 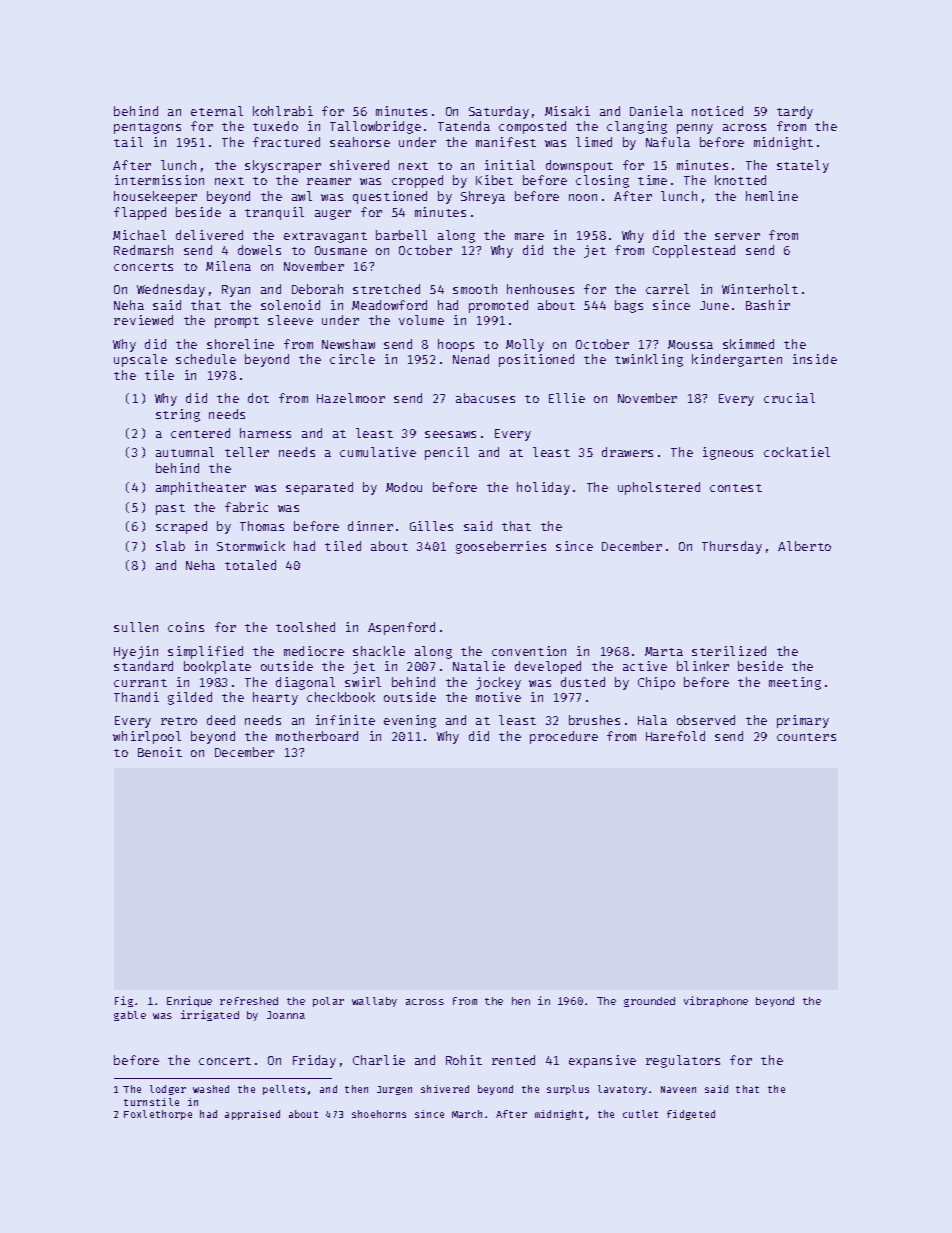 I want to click on Shreya, so click(x=483, y=197).
